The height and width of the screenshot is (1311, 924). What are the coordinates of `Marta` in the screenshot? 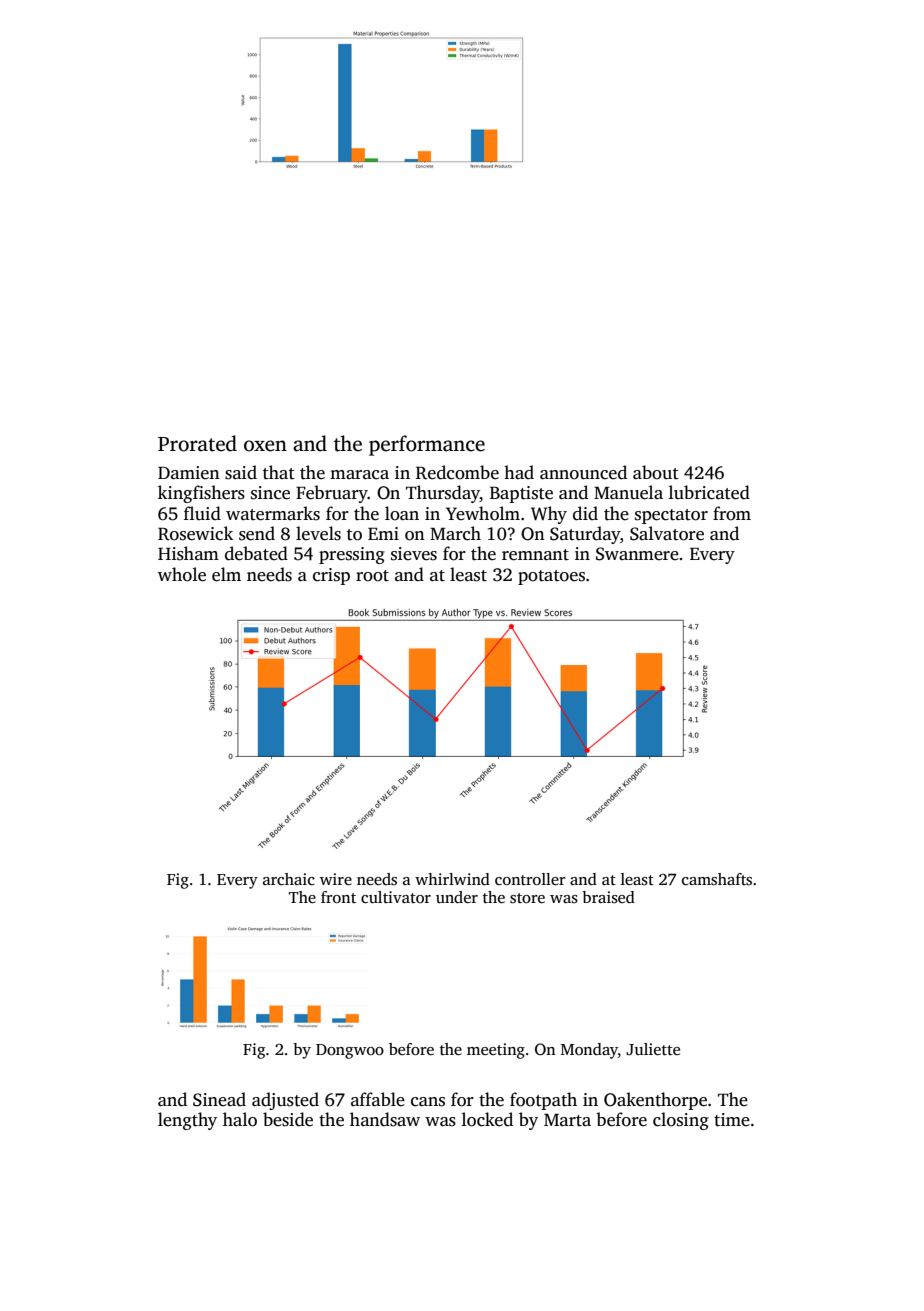 It's located at (567, 1120).
